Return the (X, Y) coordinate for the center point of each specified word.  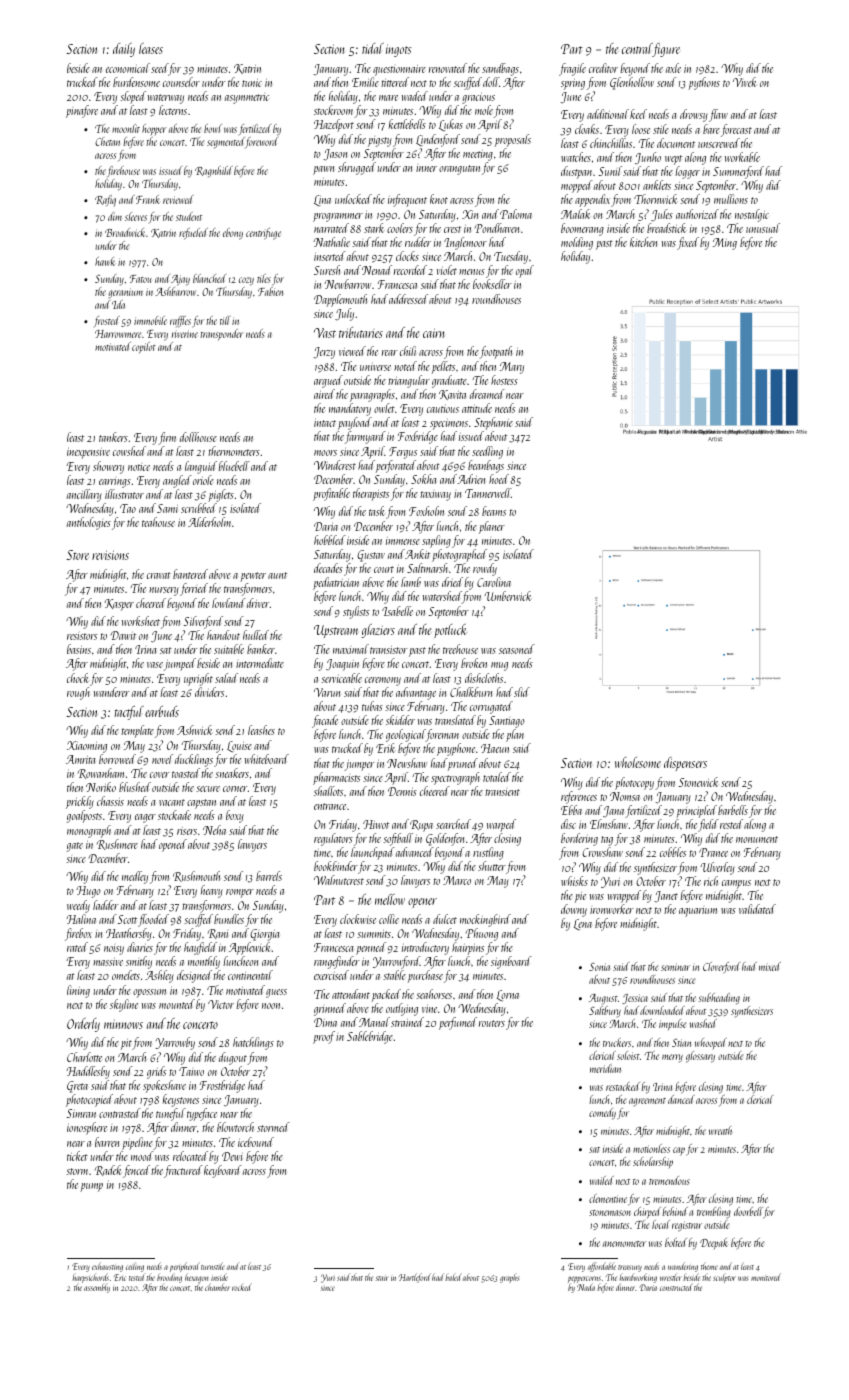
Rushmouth (196, 876)
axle (673, 68)
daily (124, 50)
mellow (390, 899)
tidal (373, 48)
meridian (605, 1068)
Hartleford (415, 1278)
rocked (242, 1287)
